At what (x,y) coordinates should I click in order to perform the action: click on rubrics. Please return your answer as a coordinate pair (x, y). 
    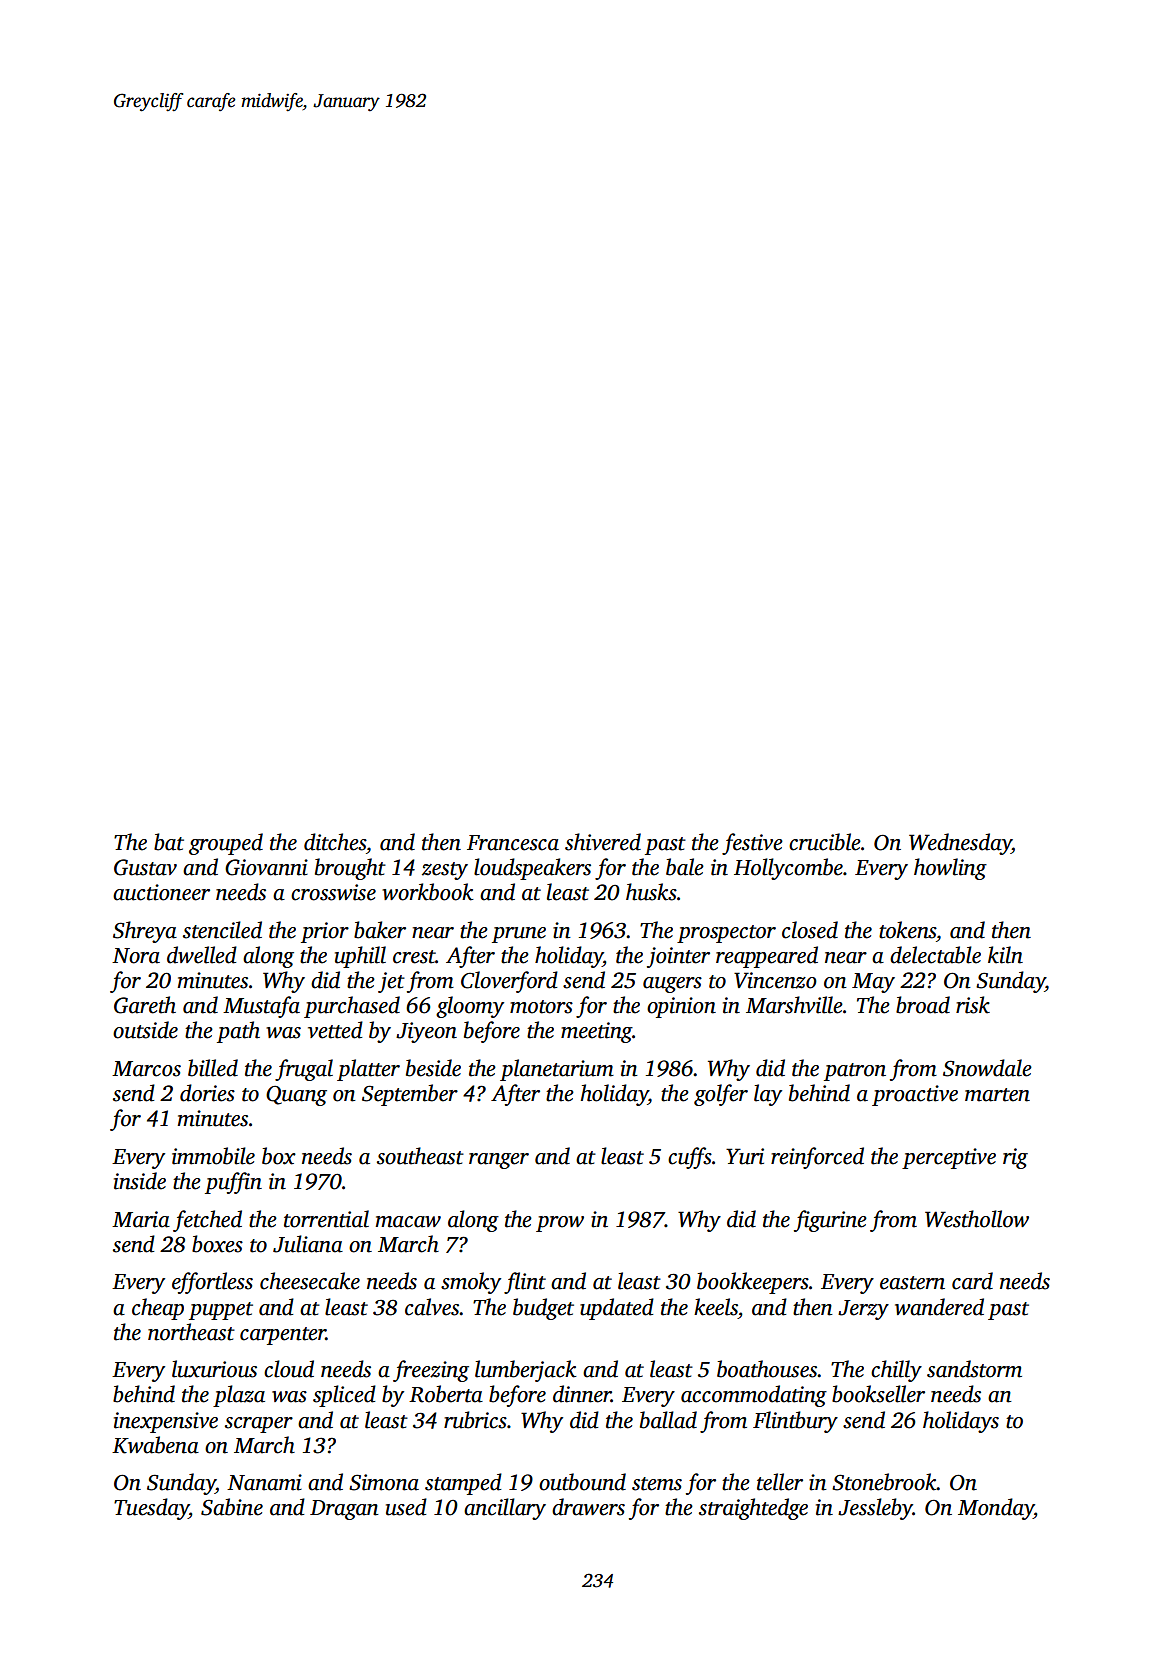
    Looking at the image, I should click on (475, 1420).
